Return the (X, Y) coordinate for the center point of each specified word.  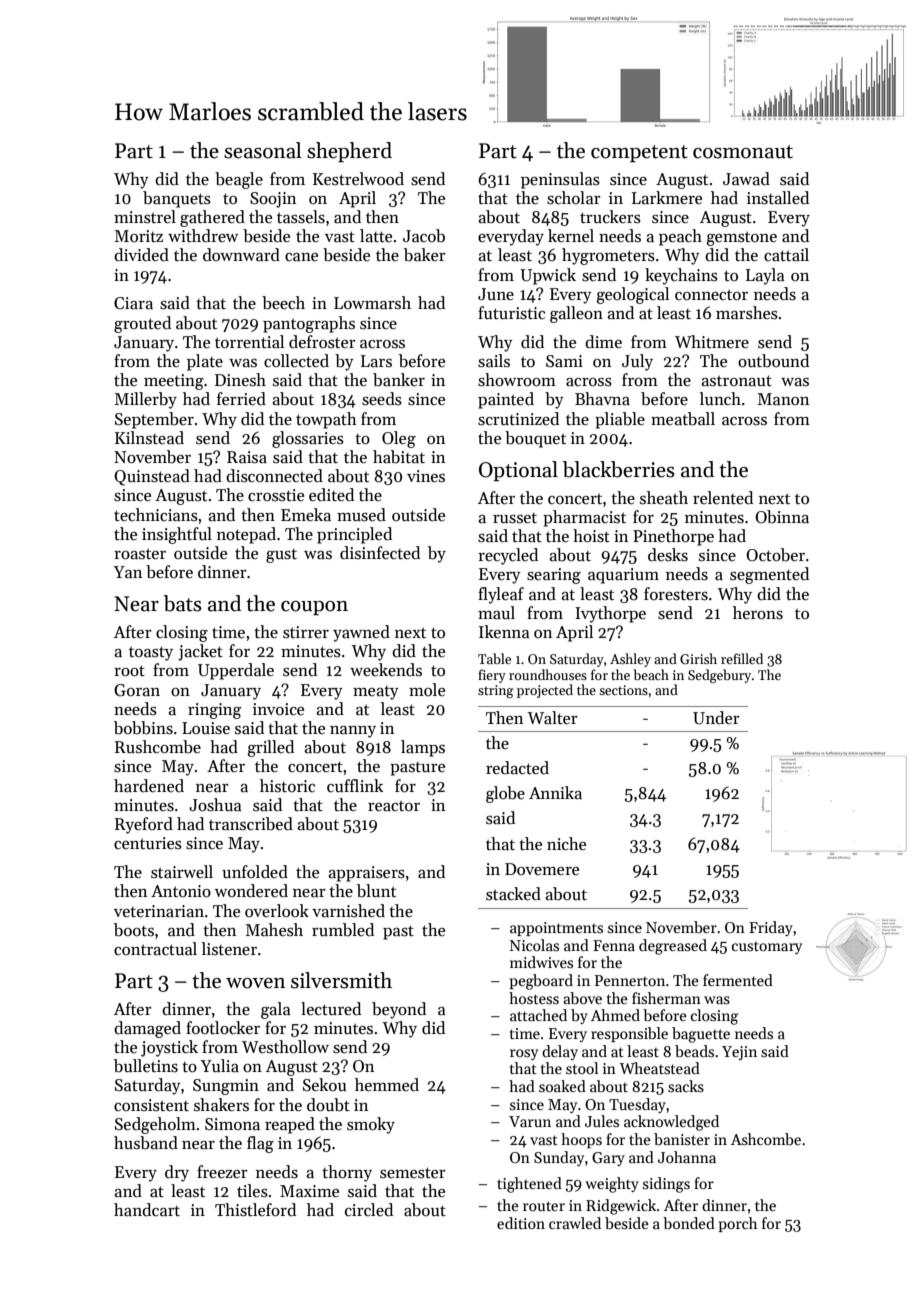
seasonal (263, 150)
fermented (738, 980)
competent (639, 153)
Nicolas (534, 945)
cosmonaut (743, 152)
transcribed (251, 824)
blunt (376, 891)
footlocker (223, 1028)
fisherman (666, 998)
